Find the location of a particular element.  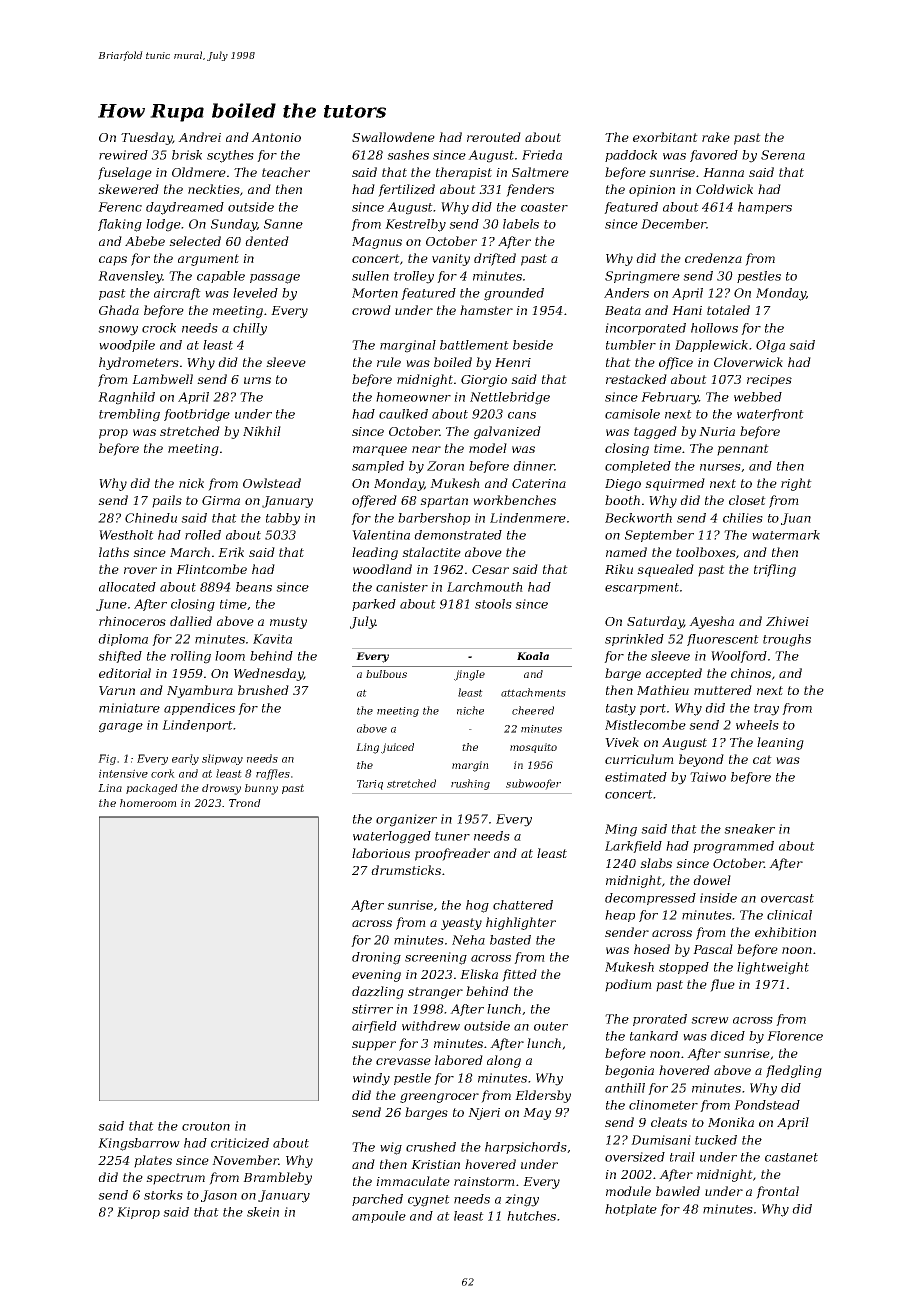

inside is located at coordinates (718, 898).
